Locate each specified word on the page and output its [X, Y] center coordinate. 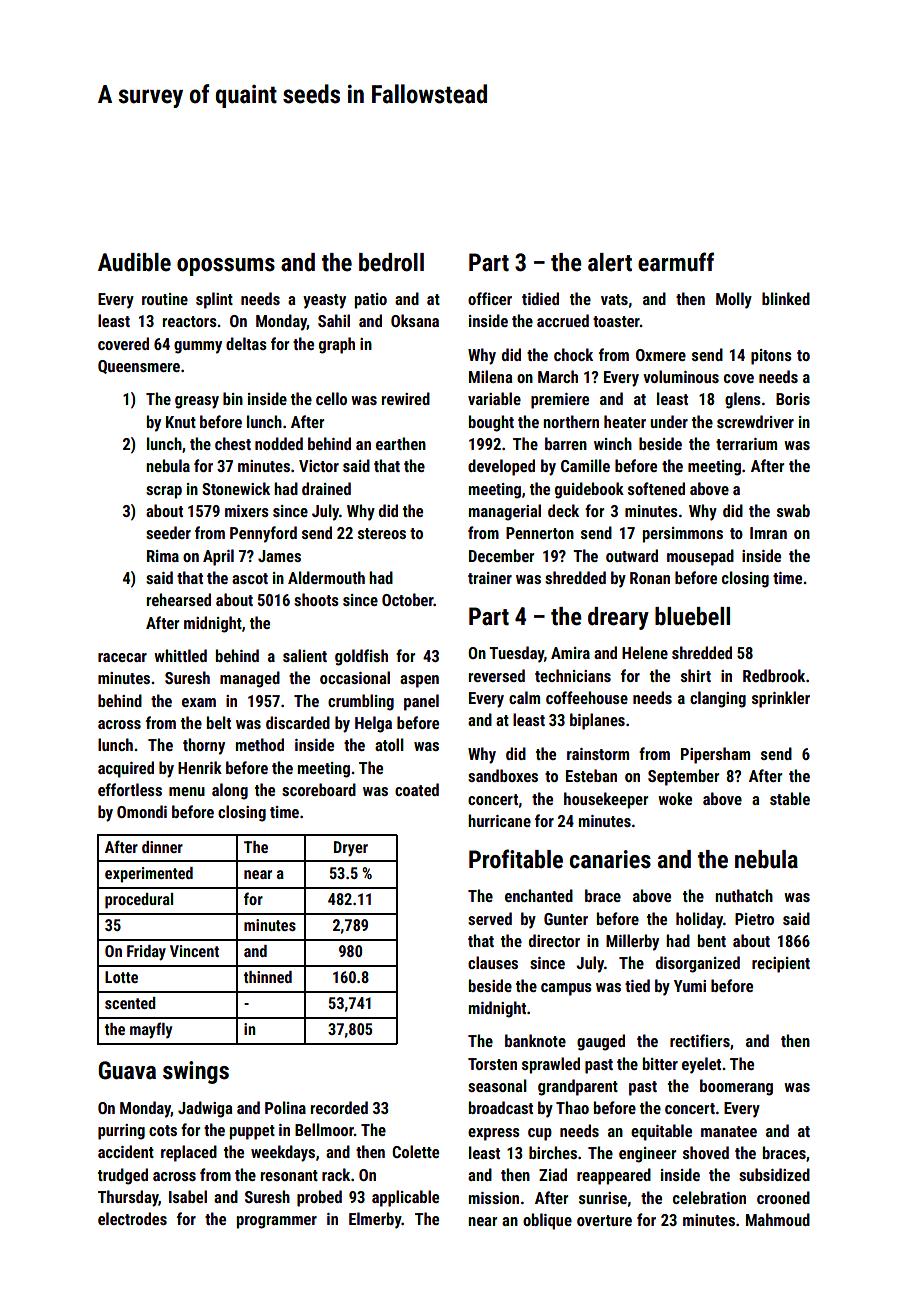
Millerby [632, 942]
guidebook [589, 490]
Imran [768, 533]
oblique [547, 1221]
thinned [268, 977]
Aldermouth [326, 577]
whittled [180, 655]
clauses [493, 962]
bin [233, 398]
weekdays [283, 1153]
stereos [382, 533]
